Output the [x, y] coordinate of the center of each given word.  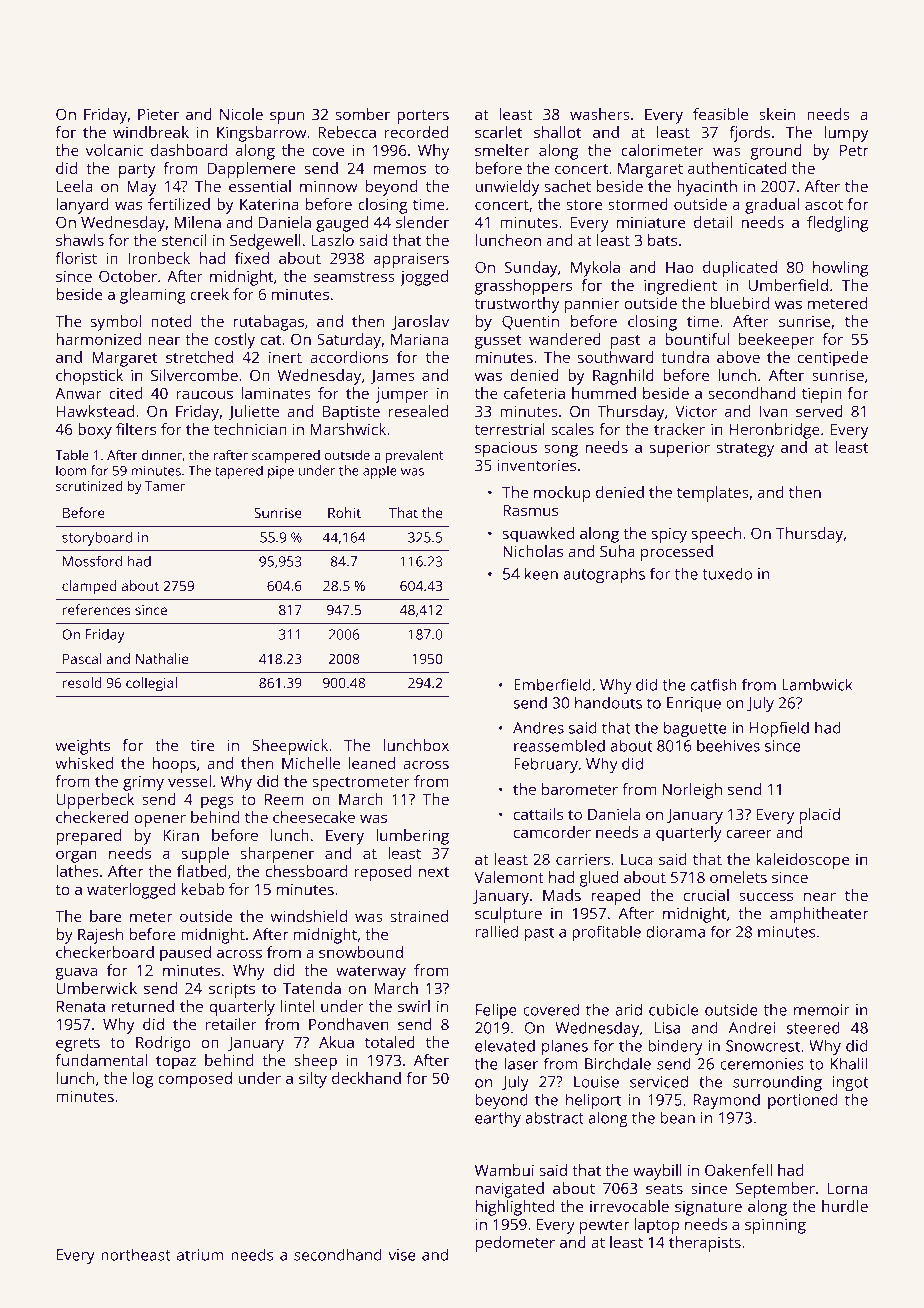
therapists [705, 1244]
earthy [498, 1119]
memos [400, 169]
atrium [200, 1255]
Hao [680, 267]
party [137, 170]
